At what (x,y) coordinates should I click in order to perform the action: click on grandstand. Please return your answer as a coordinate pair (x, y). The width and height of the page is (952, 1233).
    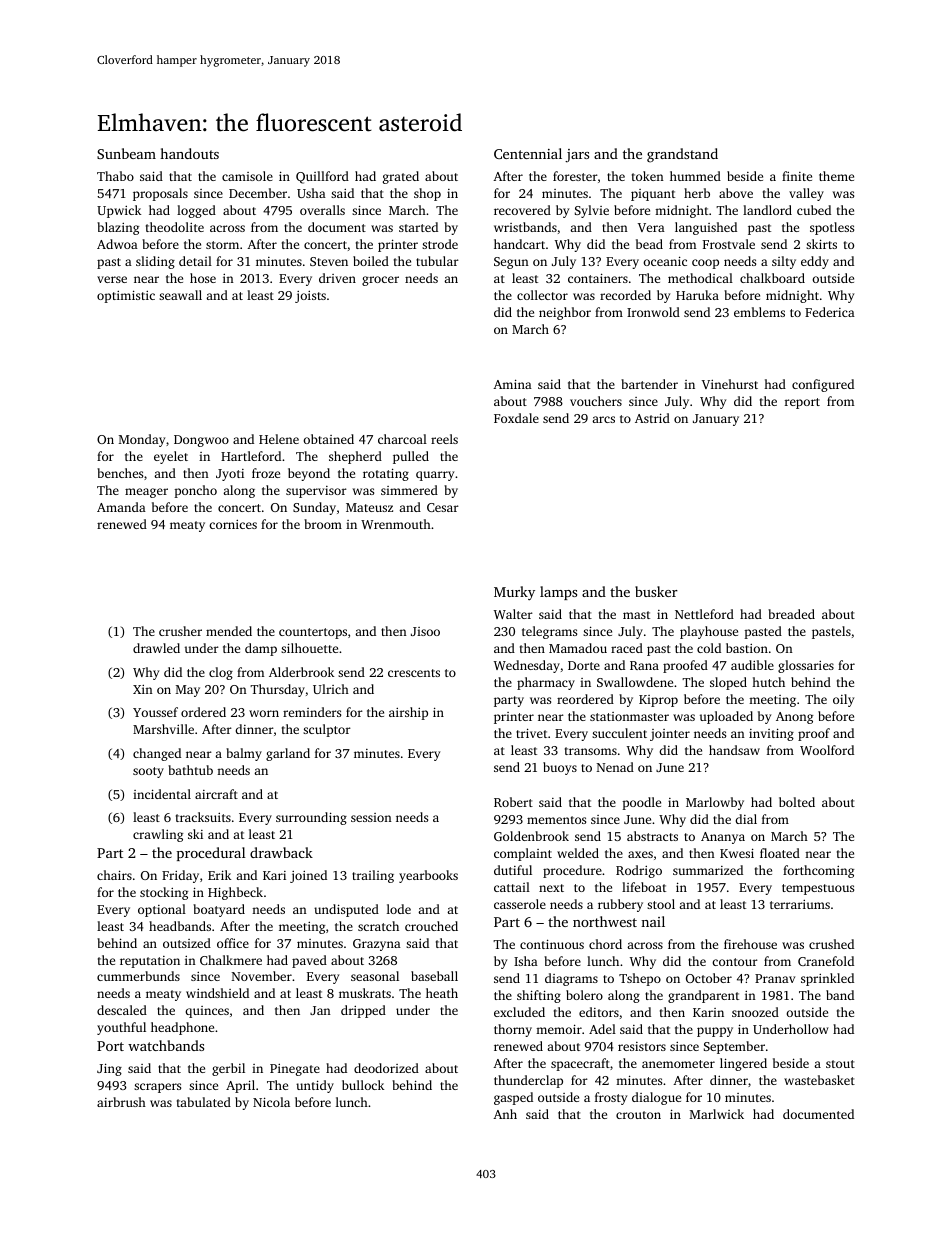
    Looking at the image, I should click on (682, 155).
